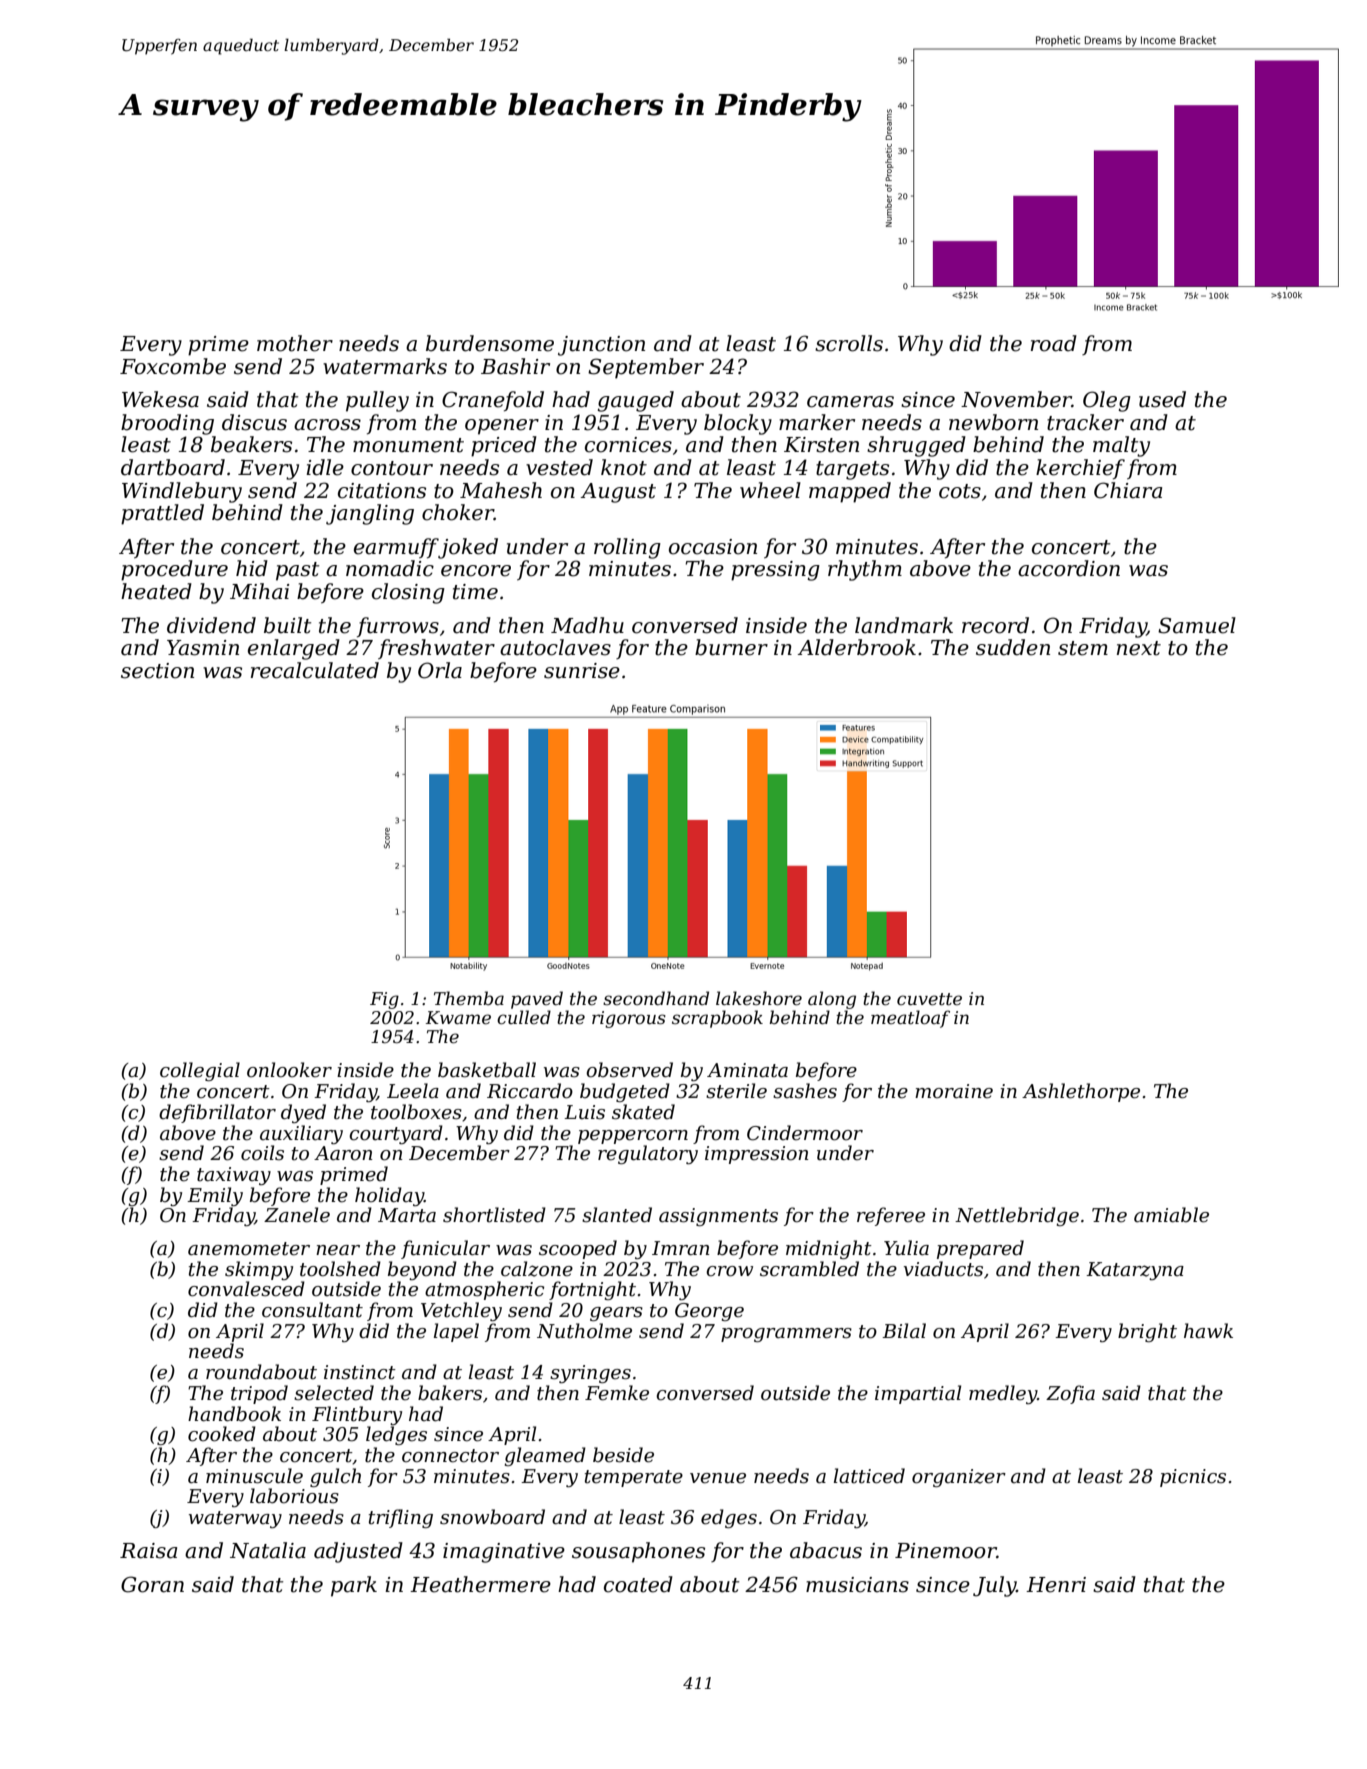  Describe the element at coordinates (289, 1070) in the image. I see `onlooker` at that location.
